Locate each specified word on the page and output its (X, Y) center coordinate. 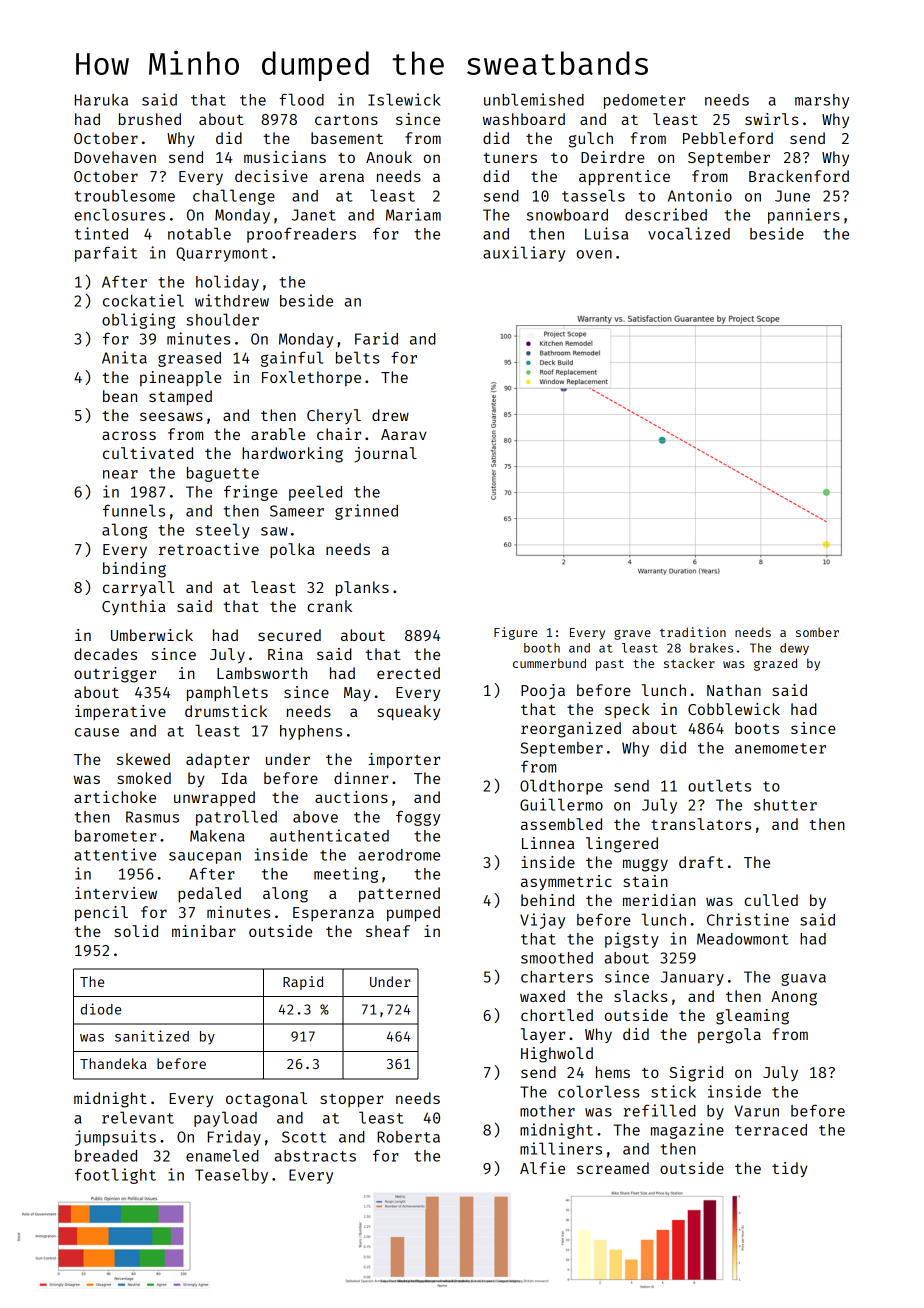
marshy (822, 101)
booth (542, 648)
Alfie (542, 1168)
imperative (120, 712)
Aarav (404, 434)
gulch (591, 140)
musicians (285, 157)
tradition (693, 632)
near (120, 474)
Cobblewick (734, 709)
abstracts (315, 1156)
